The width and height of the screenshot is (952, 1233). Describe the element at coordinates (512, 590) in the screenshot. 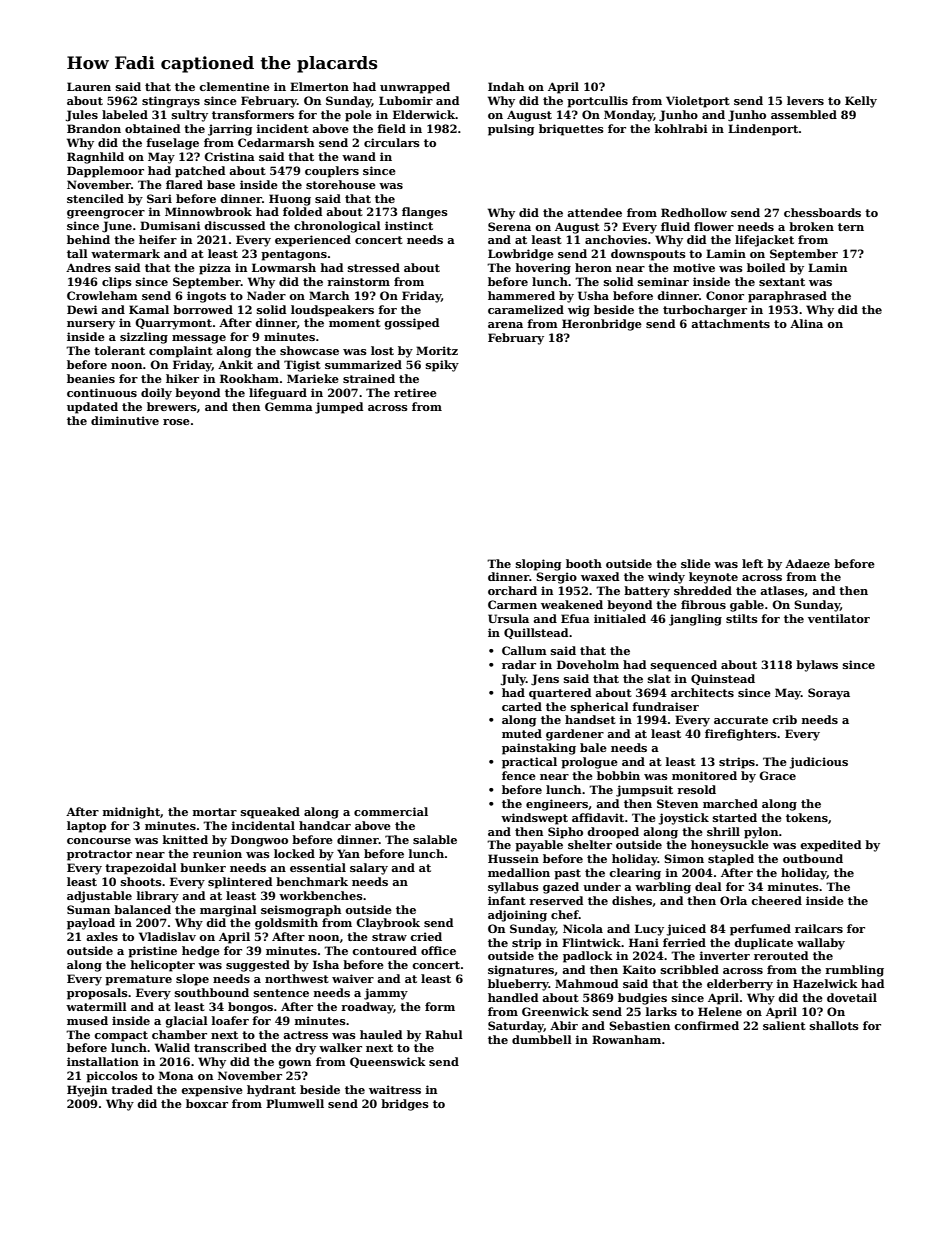

I see `orchard` at that location.
